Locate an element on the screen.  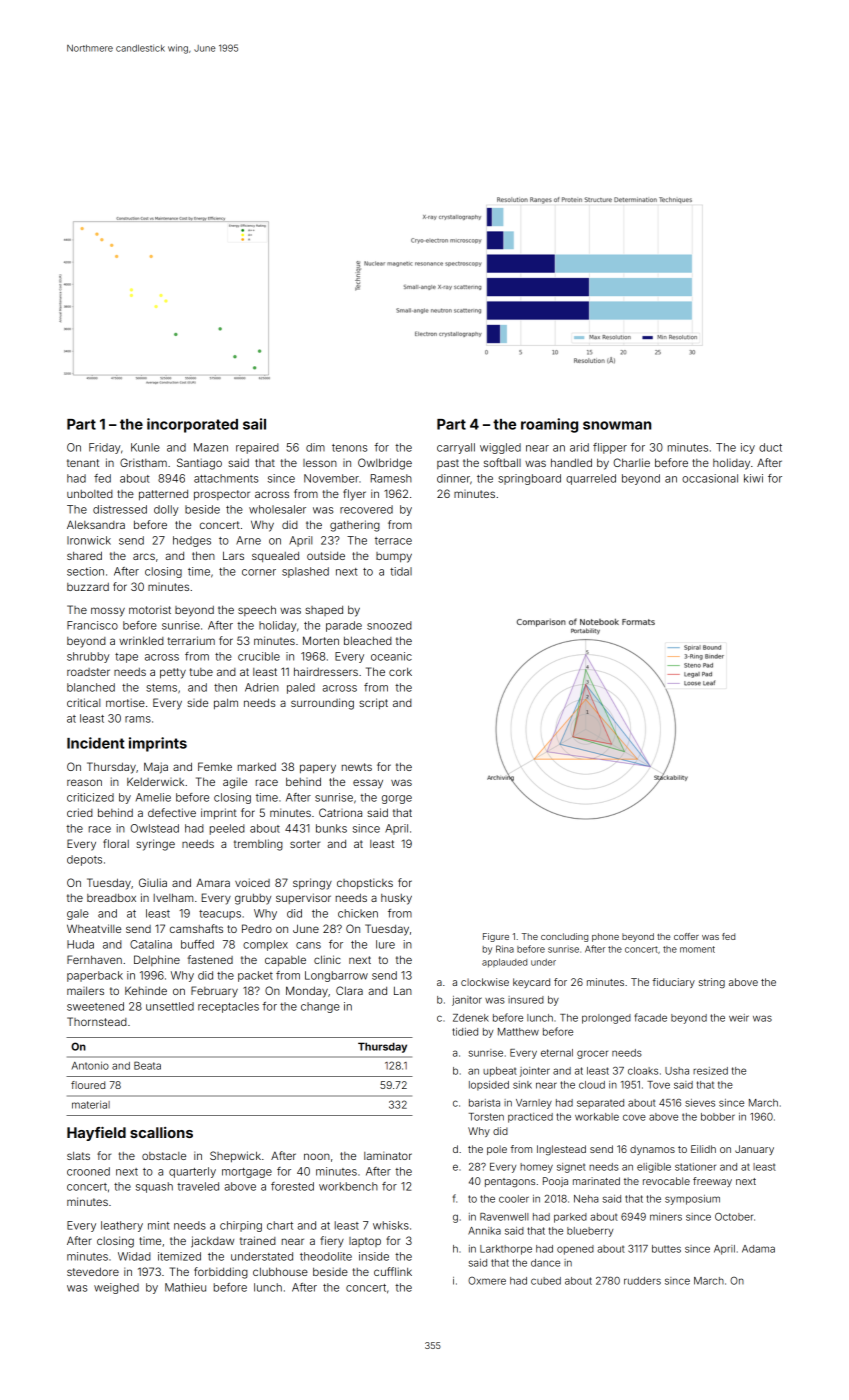
incorporated is located at coordinates (192, 425).
